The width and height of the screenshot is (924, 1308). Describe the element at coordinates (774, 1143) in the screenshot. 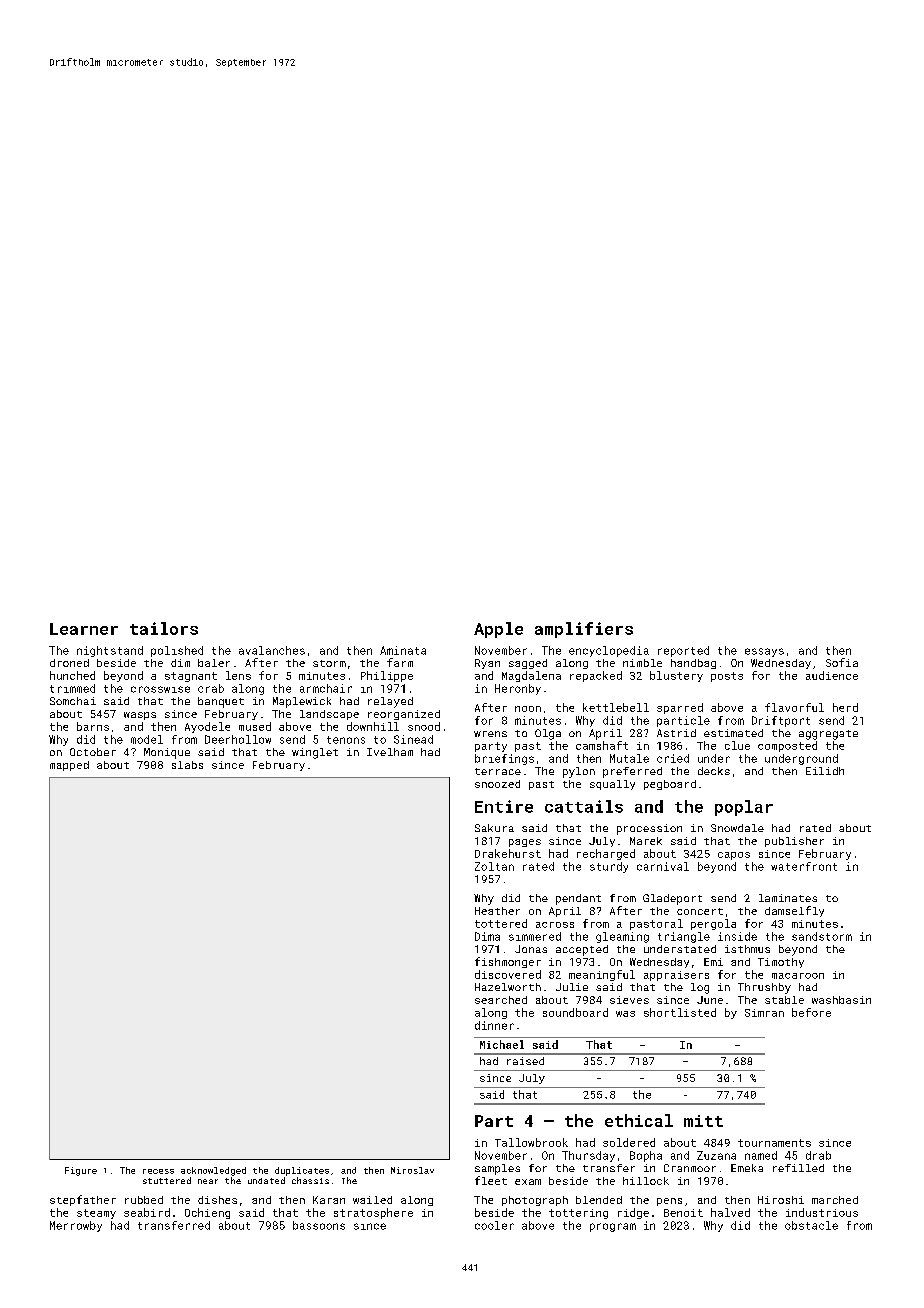

I see `tournaments` at that location.
